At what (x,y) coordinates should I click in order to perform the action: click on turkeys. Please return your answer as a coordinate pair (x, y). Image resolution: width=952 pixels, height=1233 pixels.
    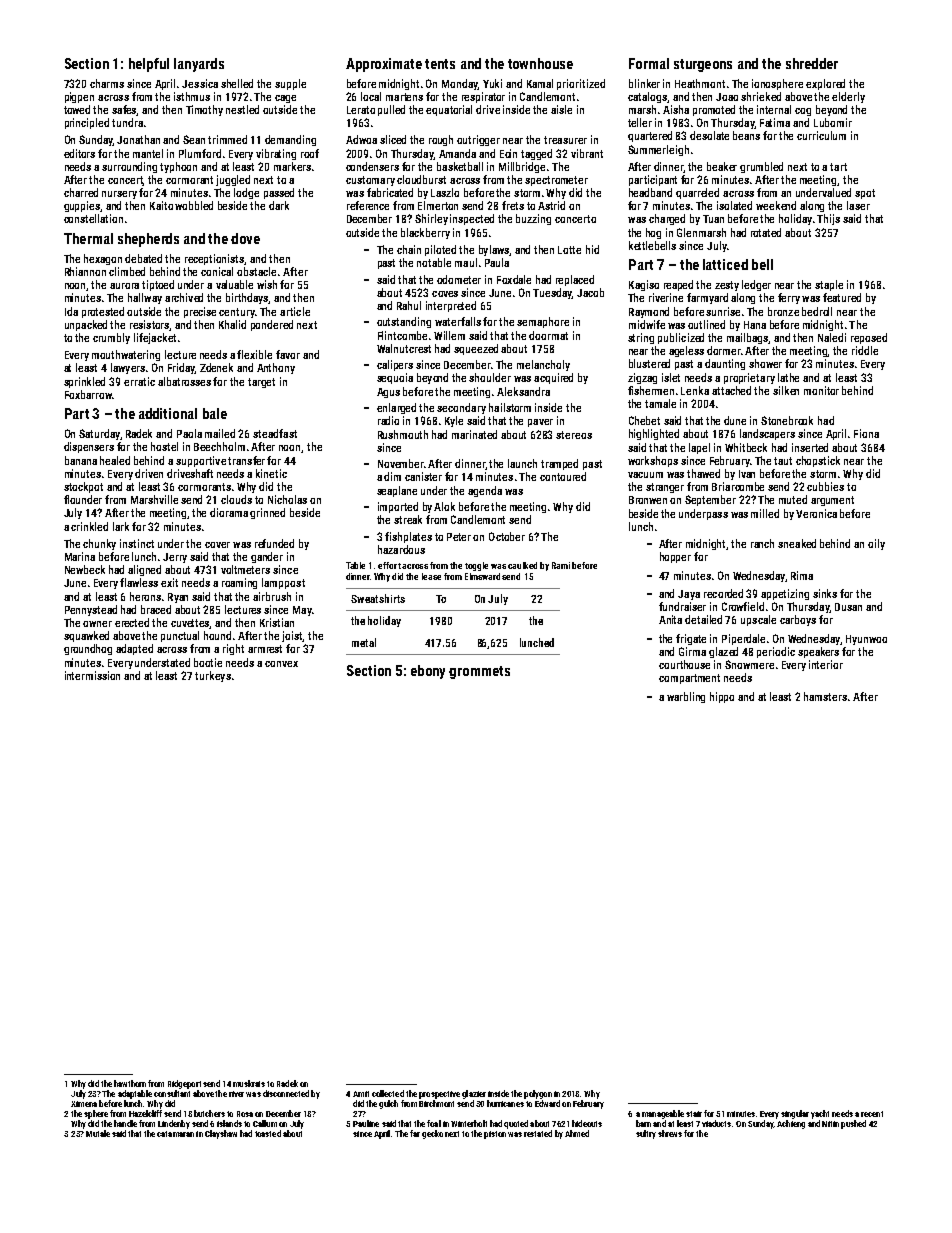
    Looking at the image, I should click on (213, 676).
